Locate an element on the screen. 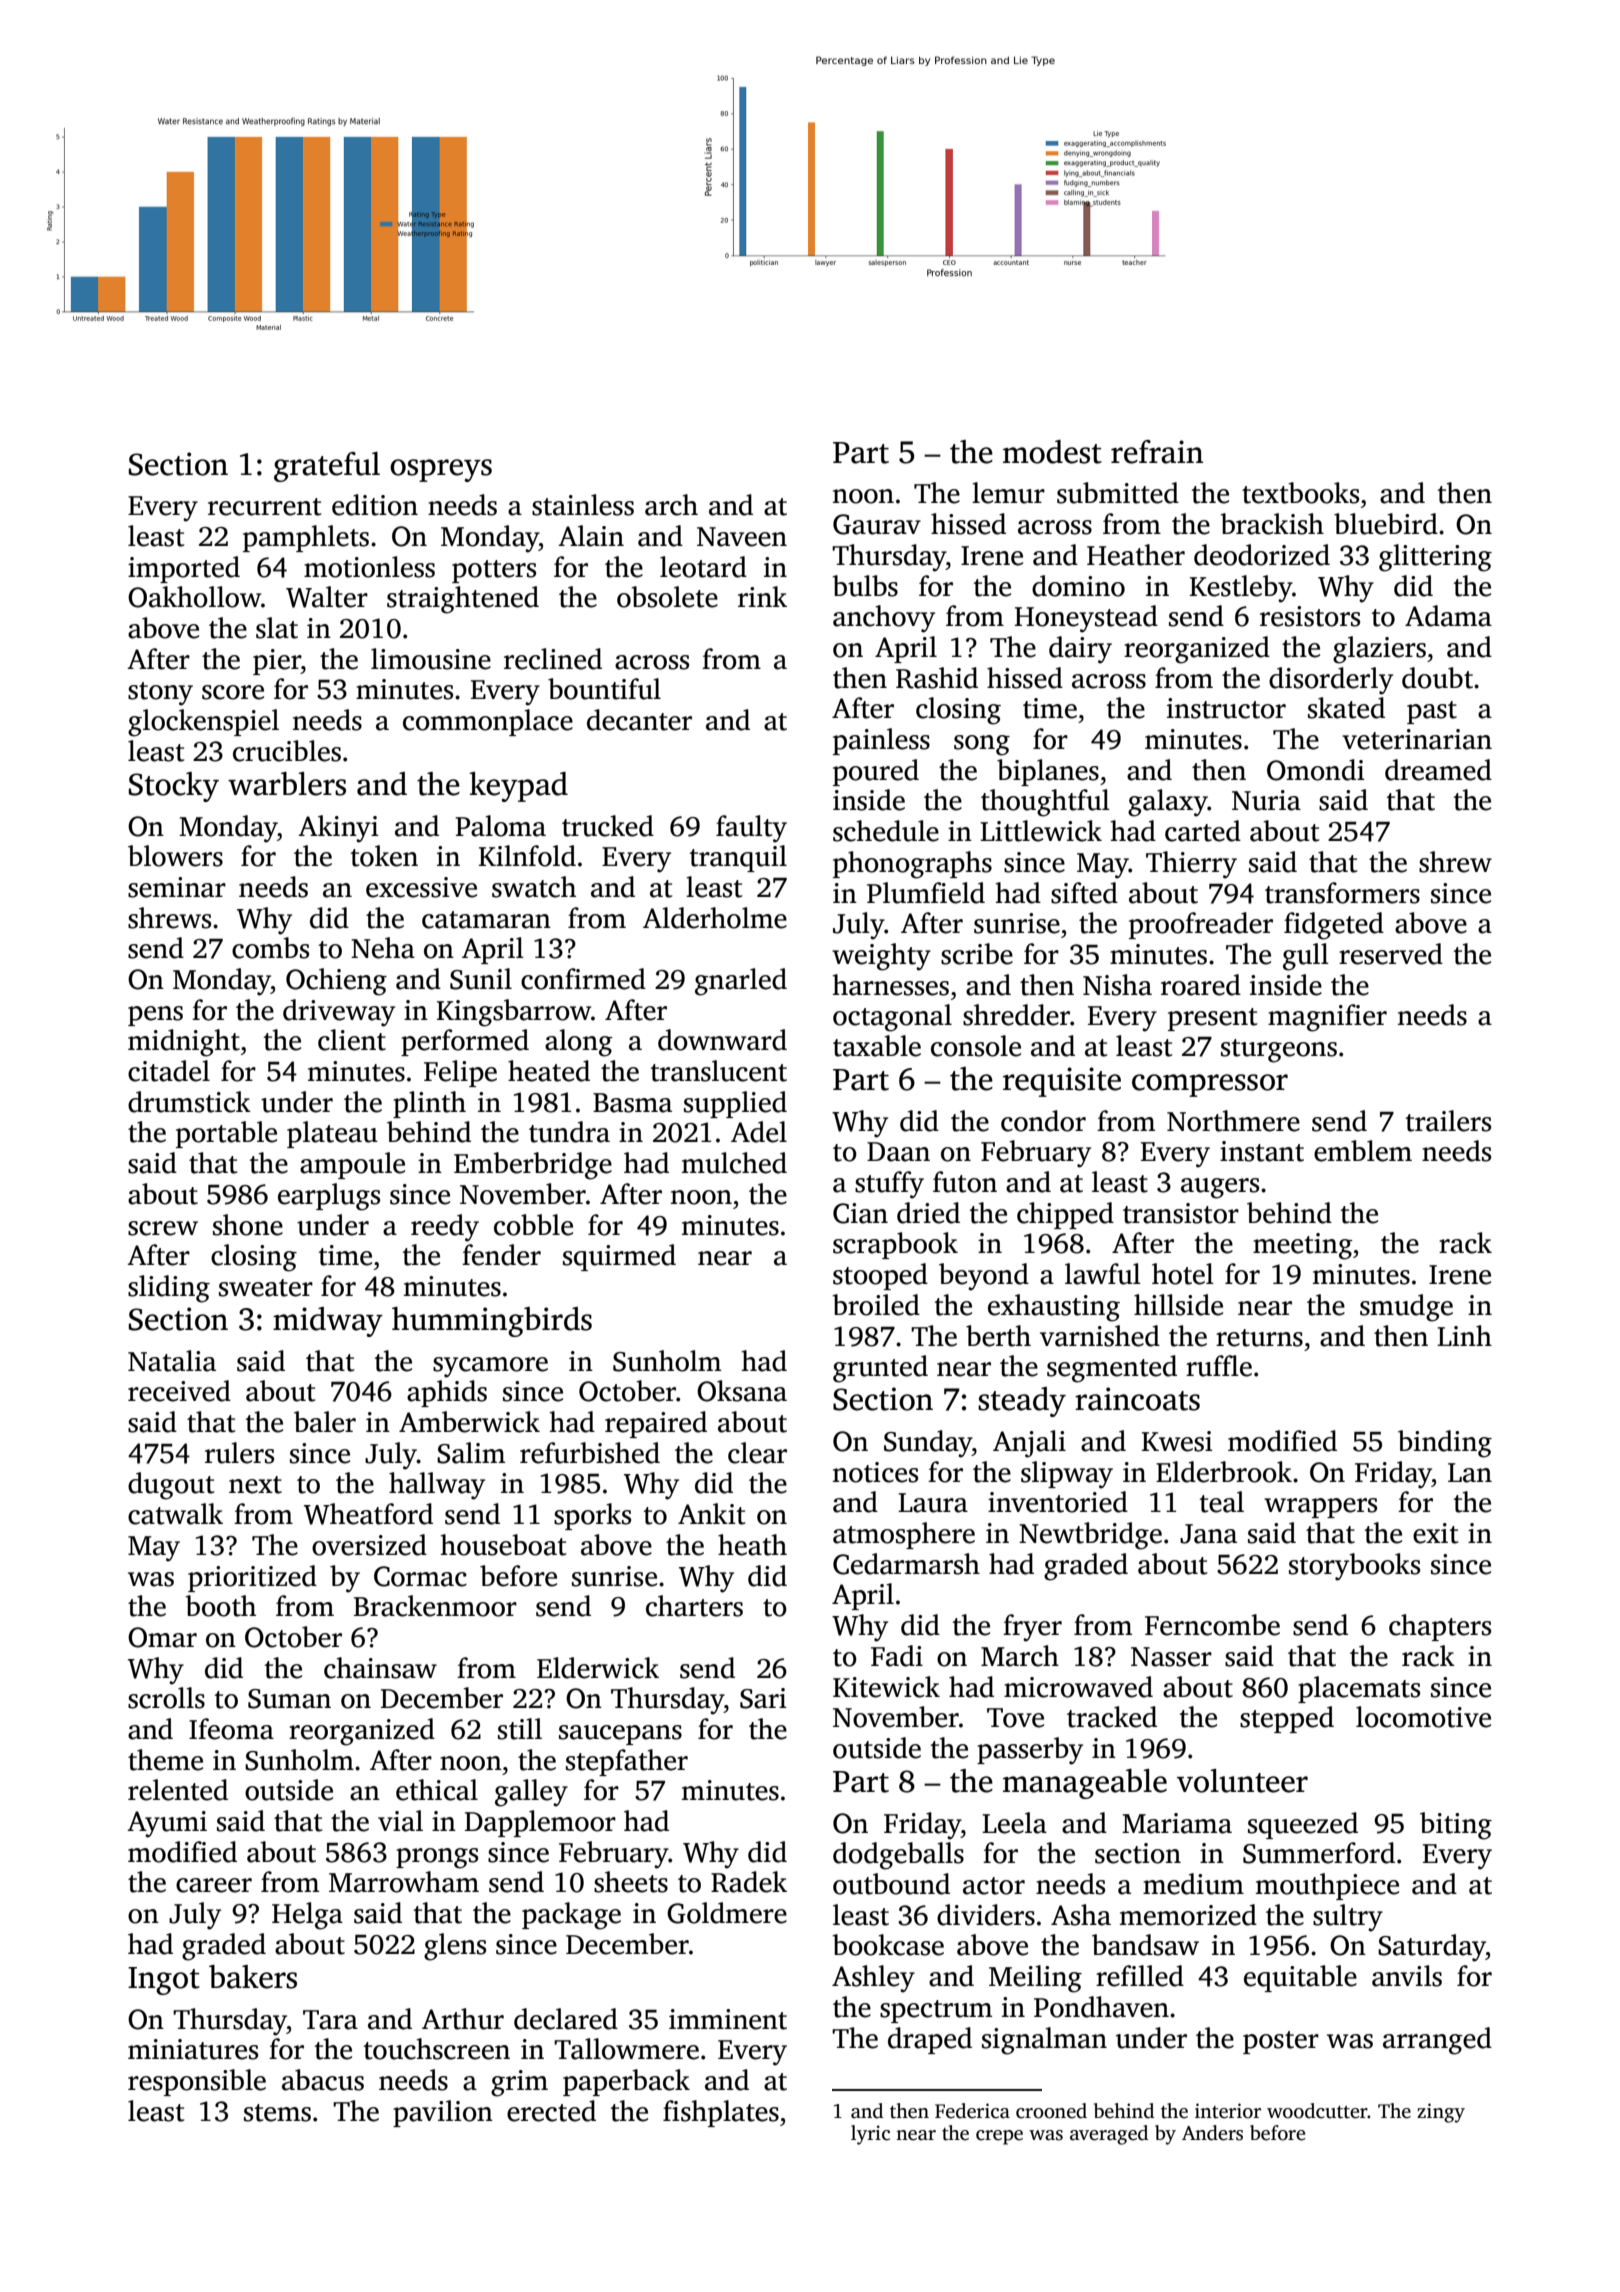 The height and width of the screenshot is (2292, 1620). lyric is located at coordinates (870, 2135).
